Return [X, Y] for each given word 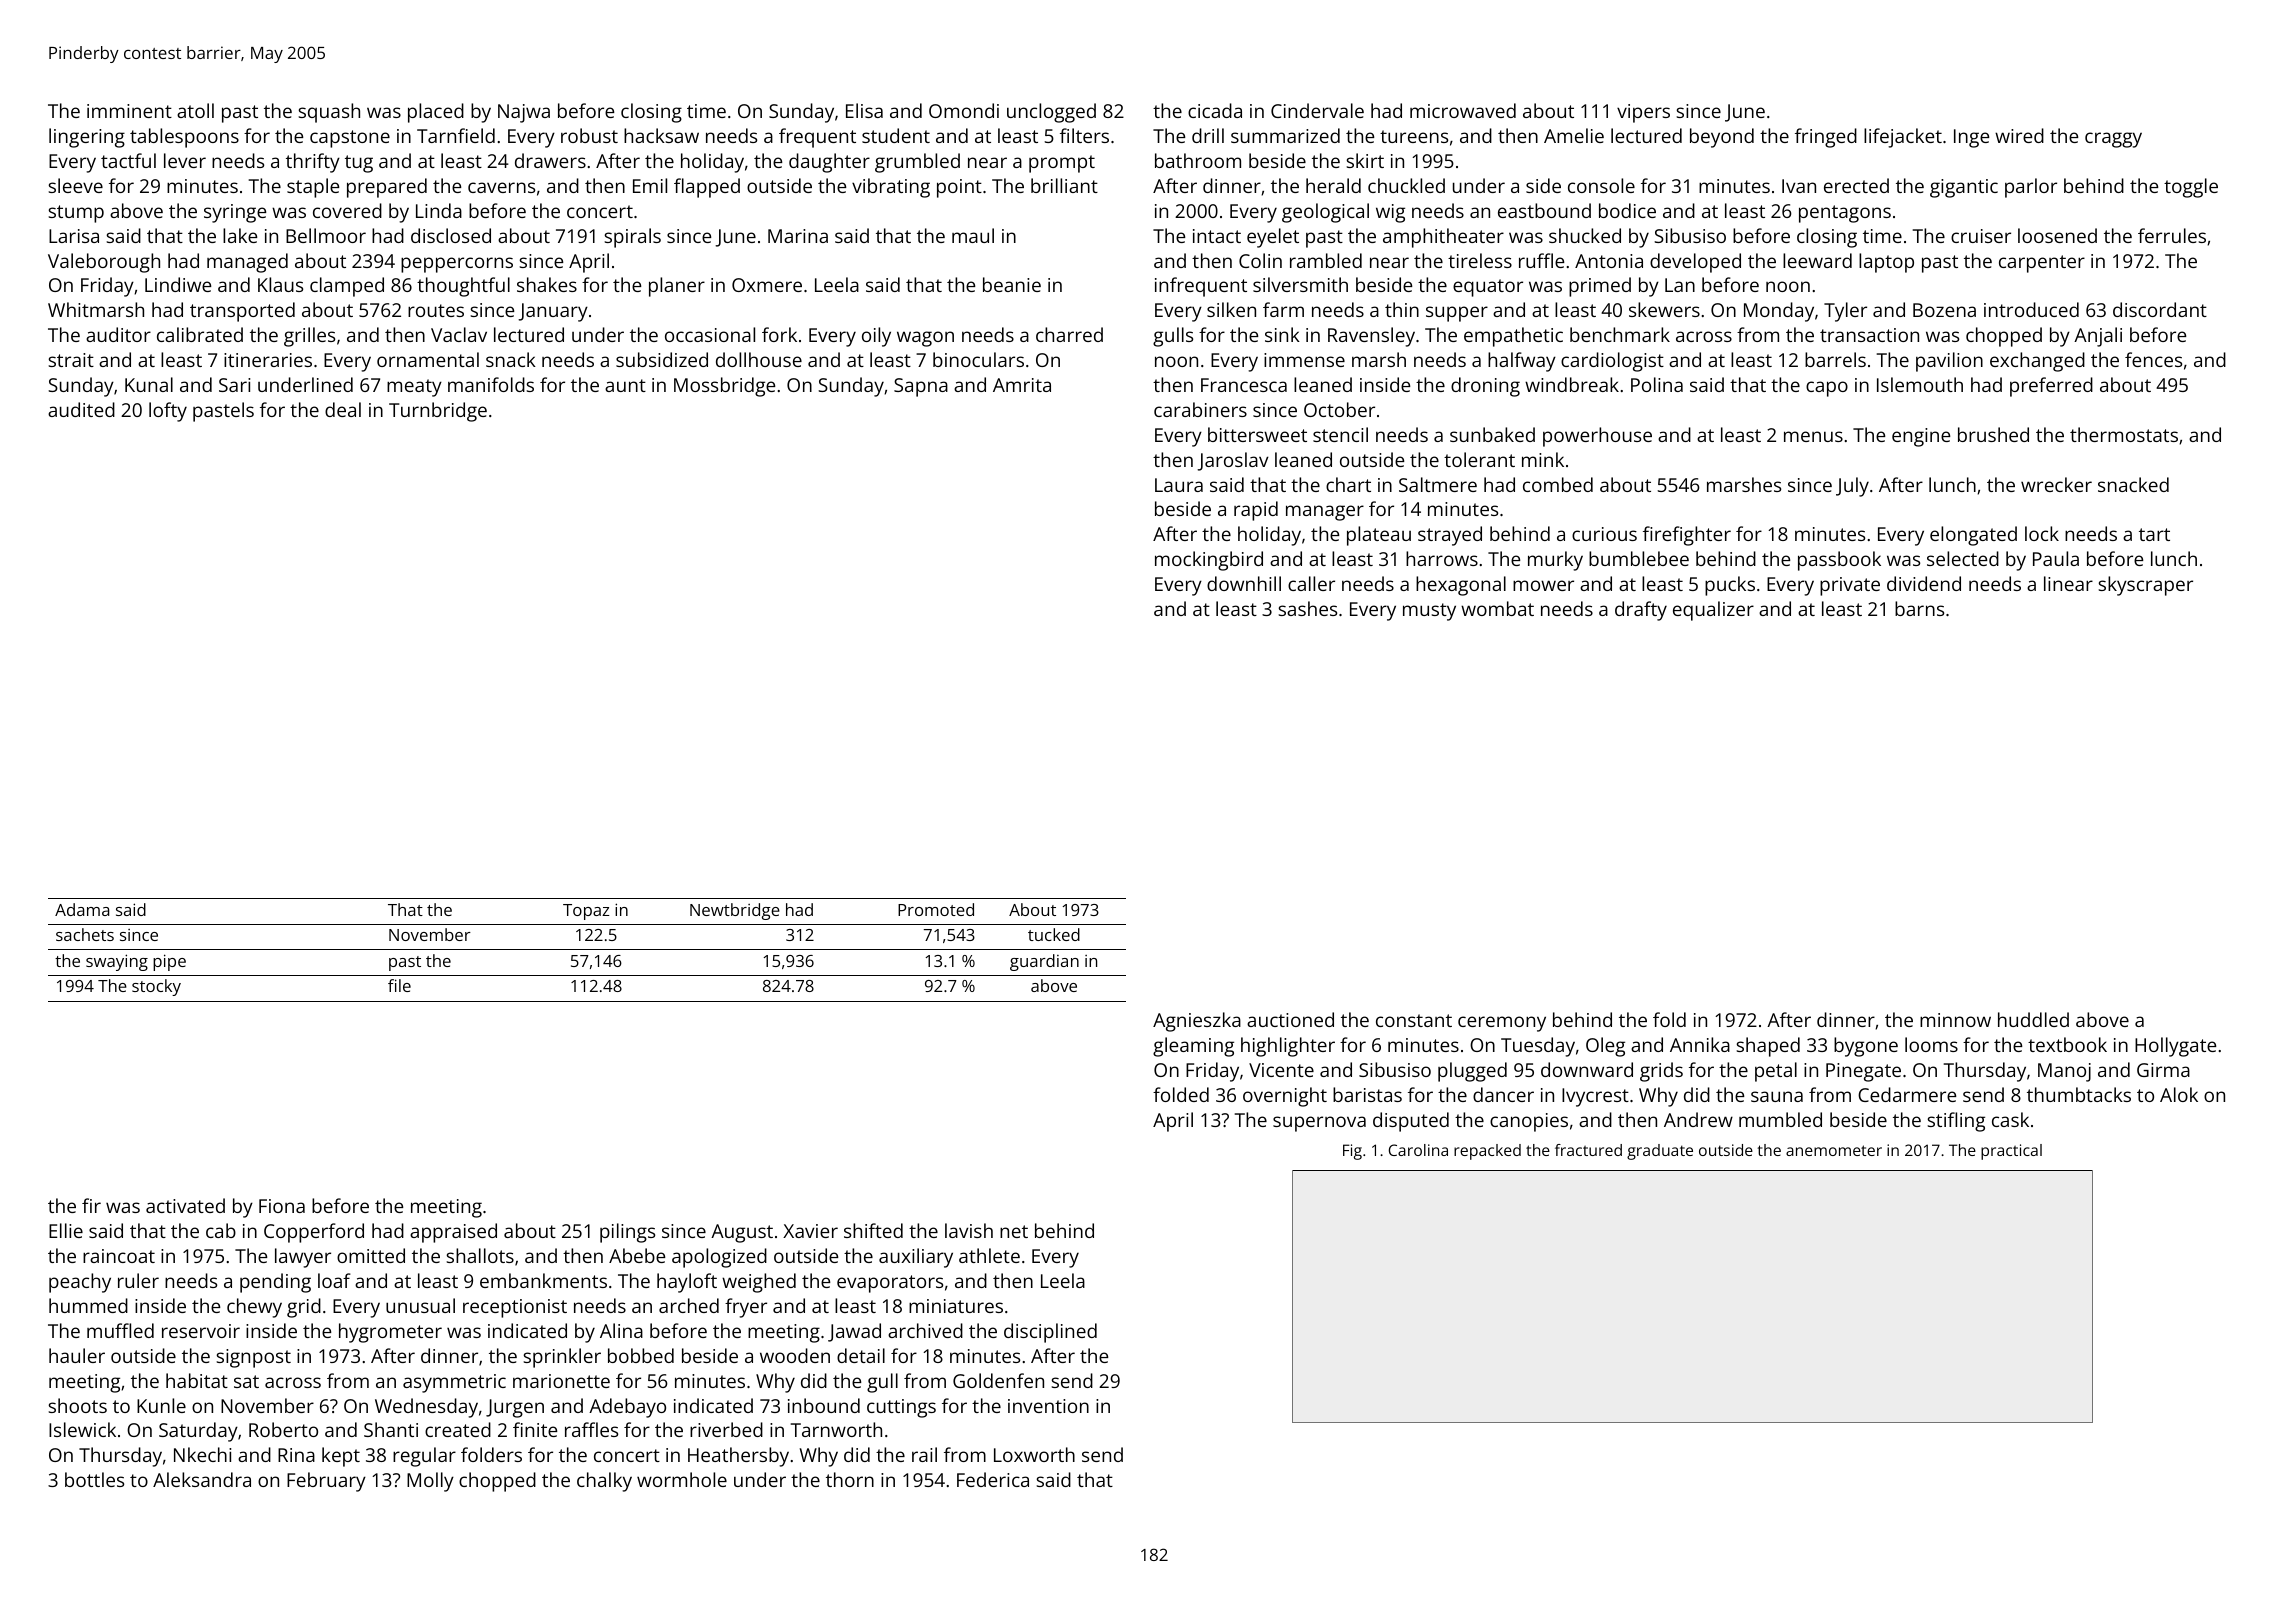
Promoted [936, 909]
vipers [1643, 113]
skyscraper [2146, 586]
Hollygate [2175, 1047]
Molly [430, 1482]
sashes [1308, 608]
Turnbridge [438, 412]
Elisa [864, 110]
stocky [156, 987]
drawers [550, 160]
